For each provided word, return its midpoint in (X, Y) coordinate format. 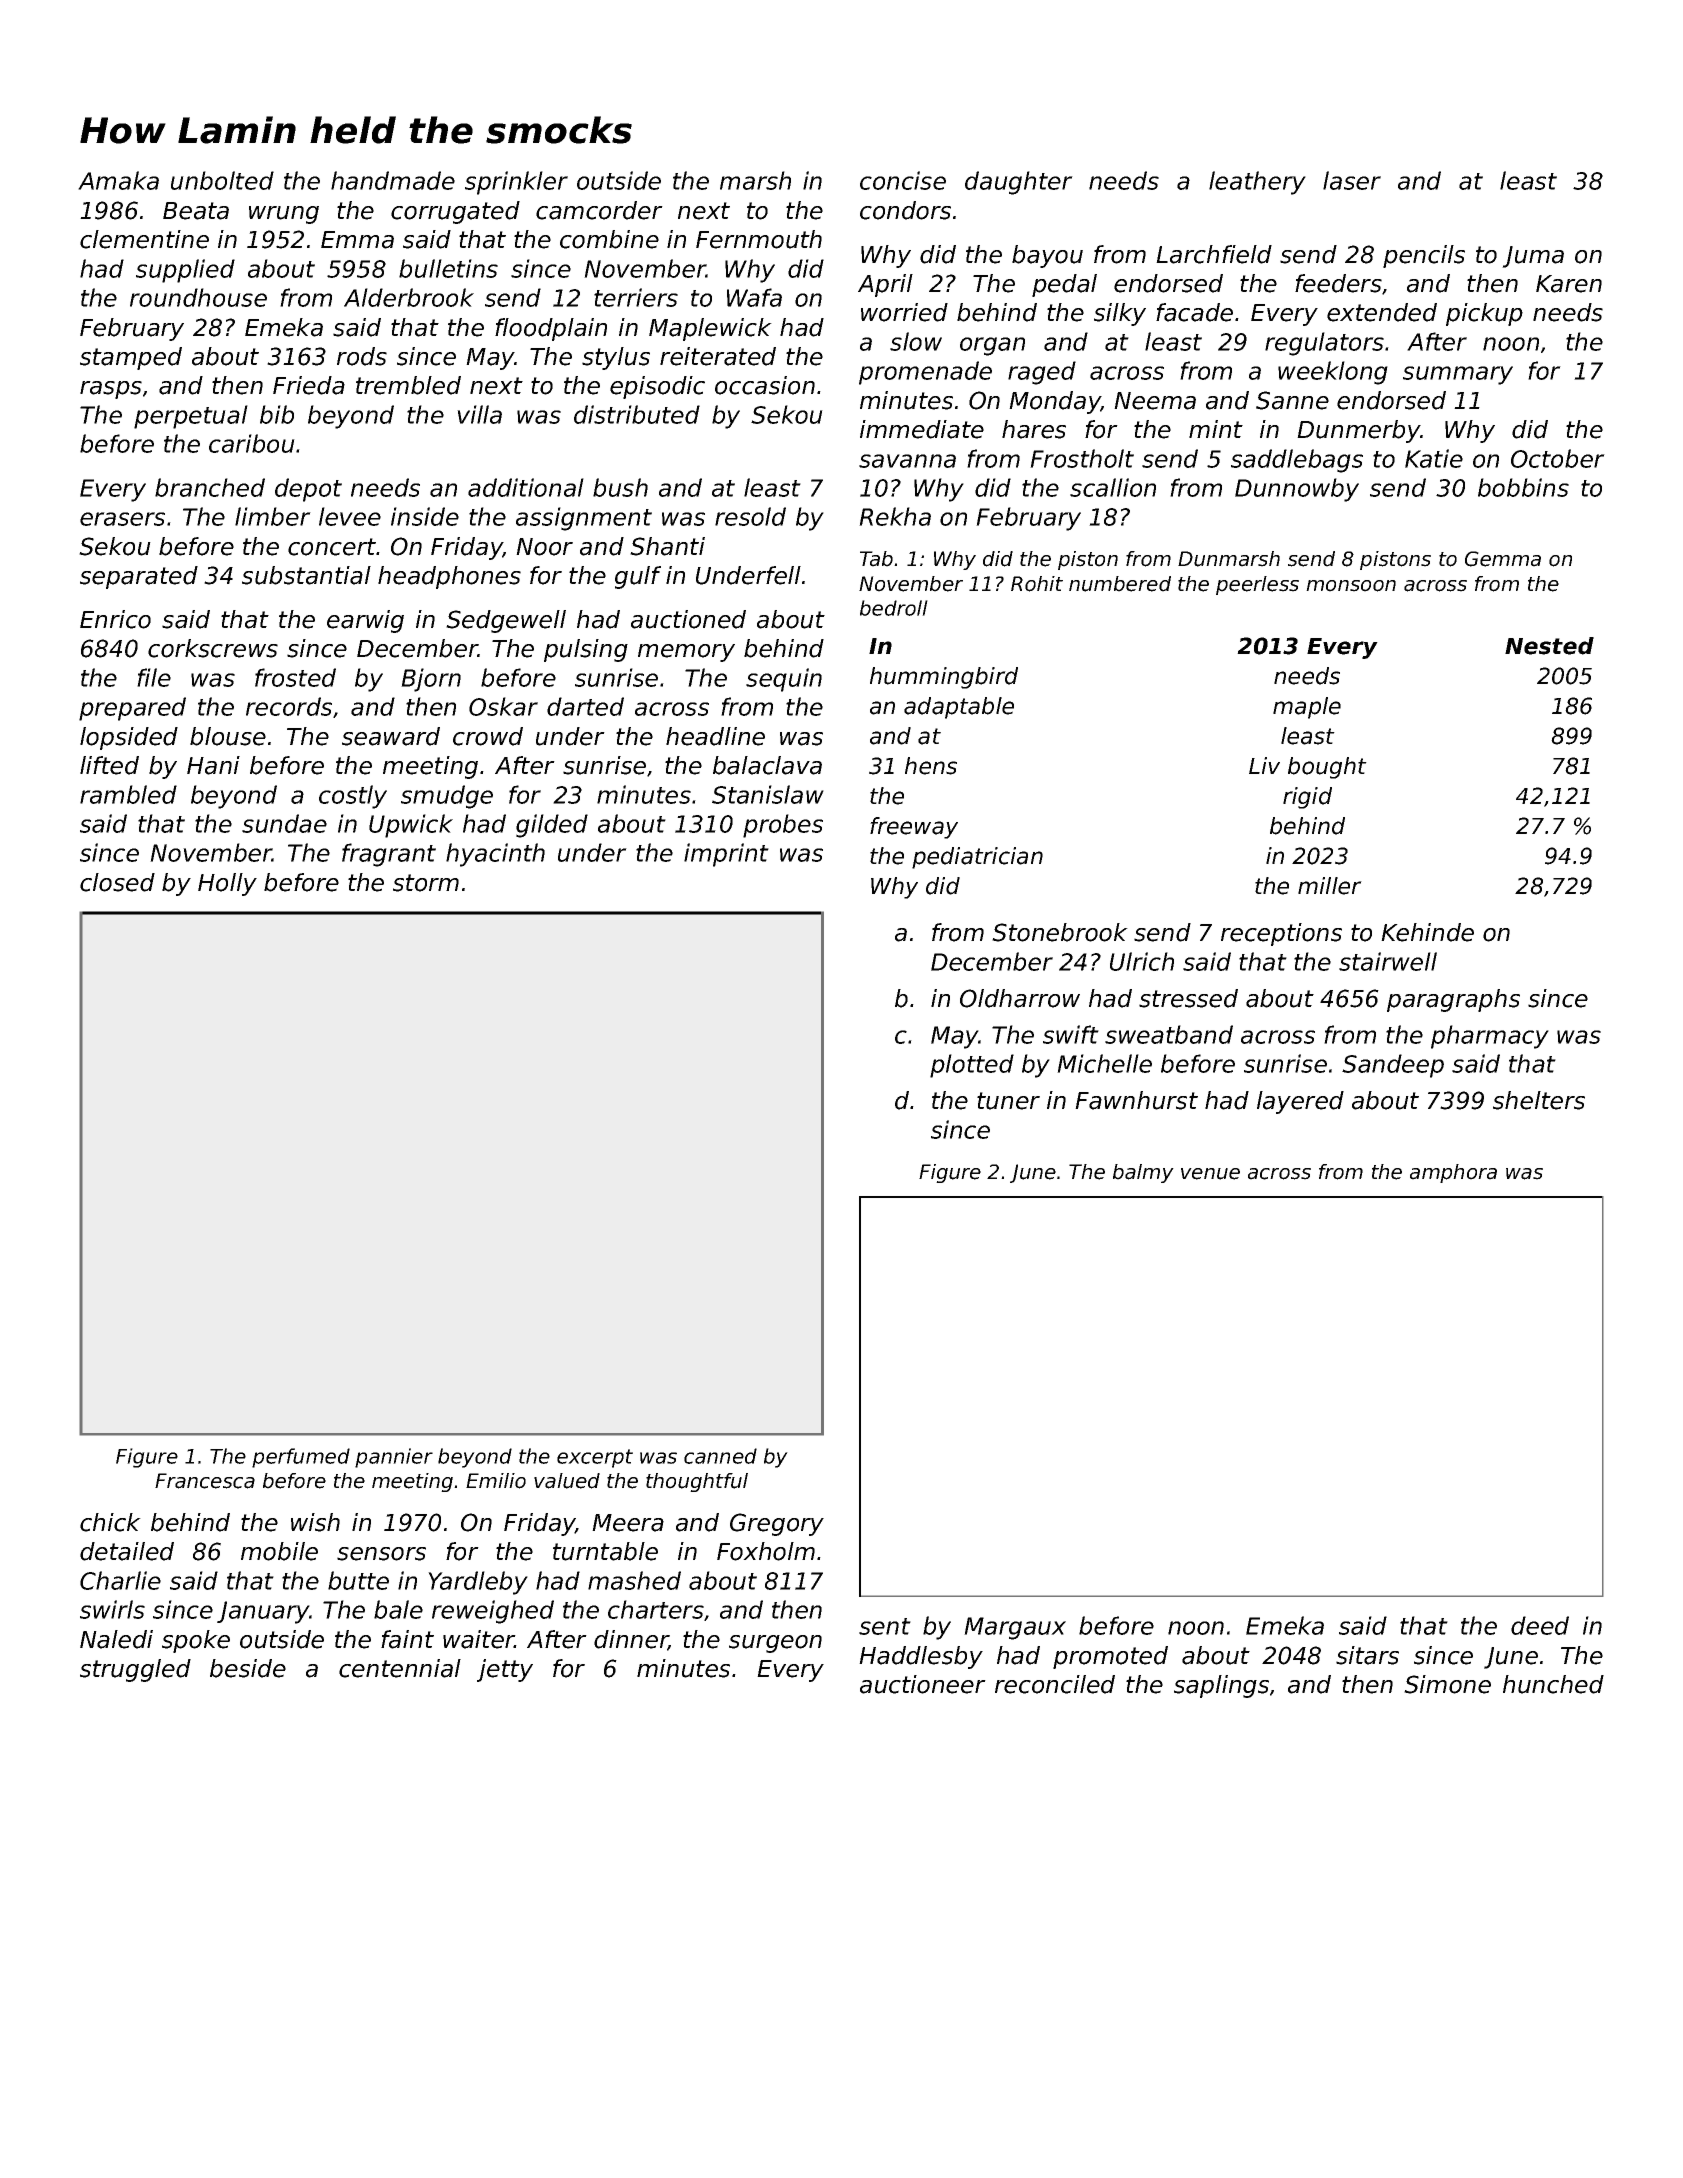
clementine (144, 239)
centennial (400, 1668)
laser (1352, 180)
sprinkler (516, 183)
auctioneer (923, 1684)
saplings (1221, 1686)
